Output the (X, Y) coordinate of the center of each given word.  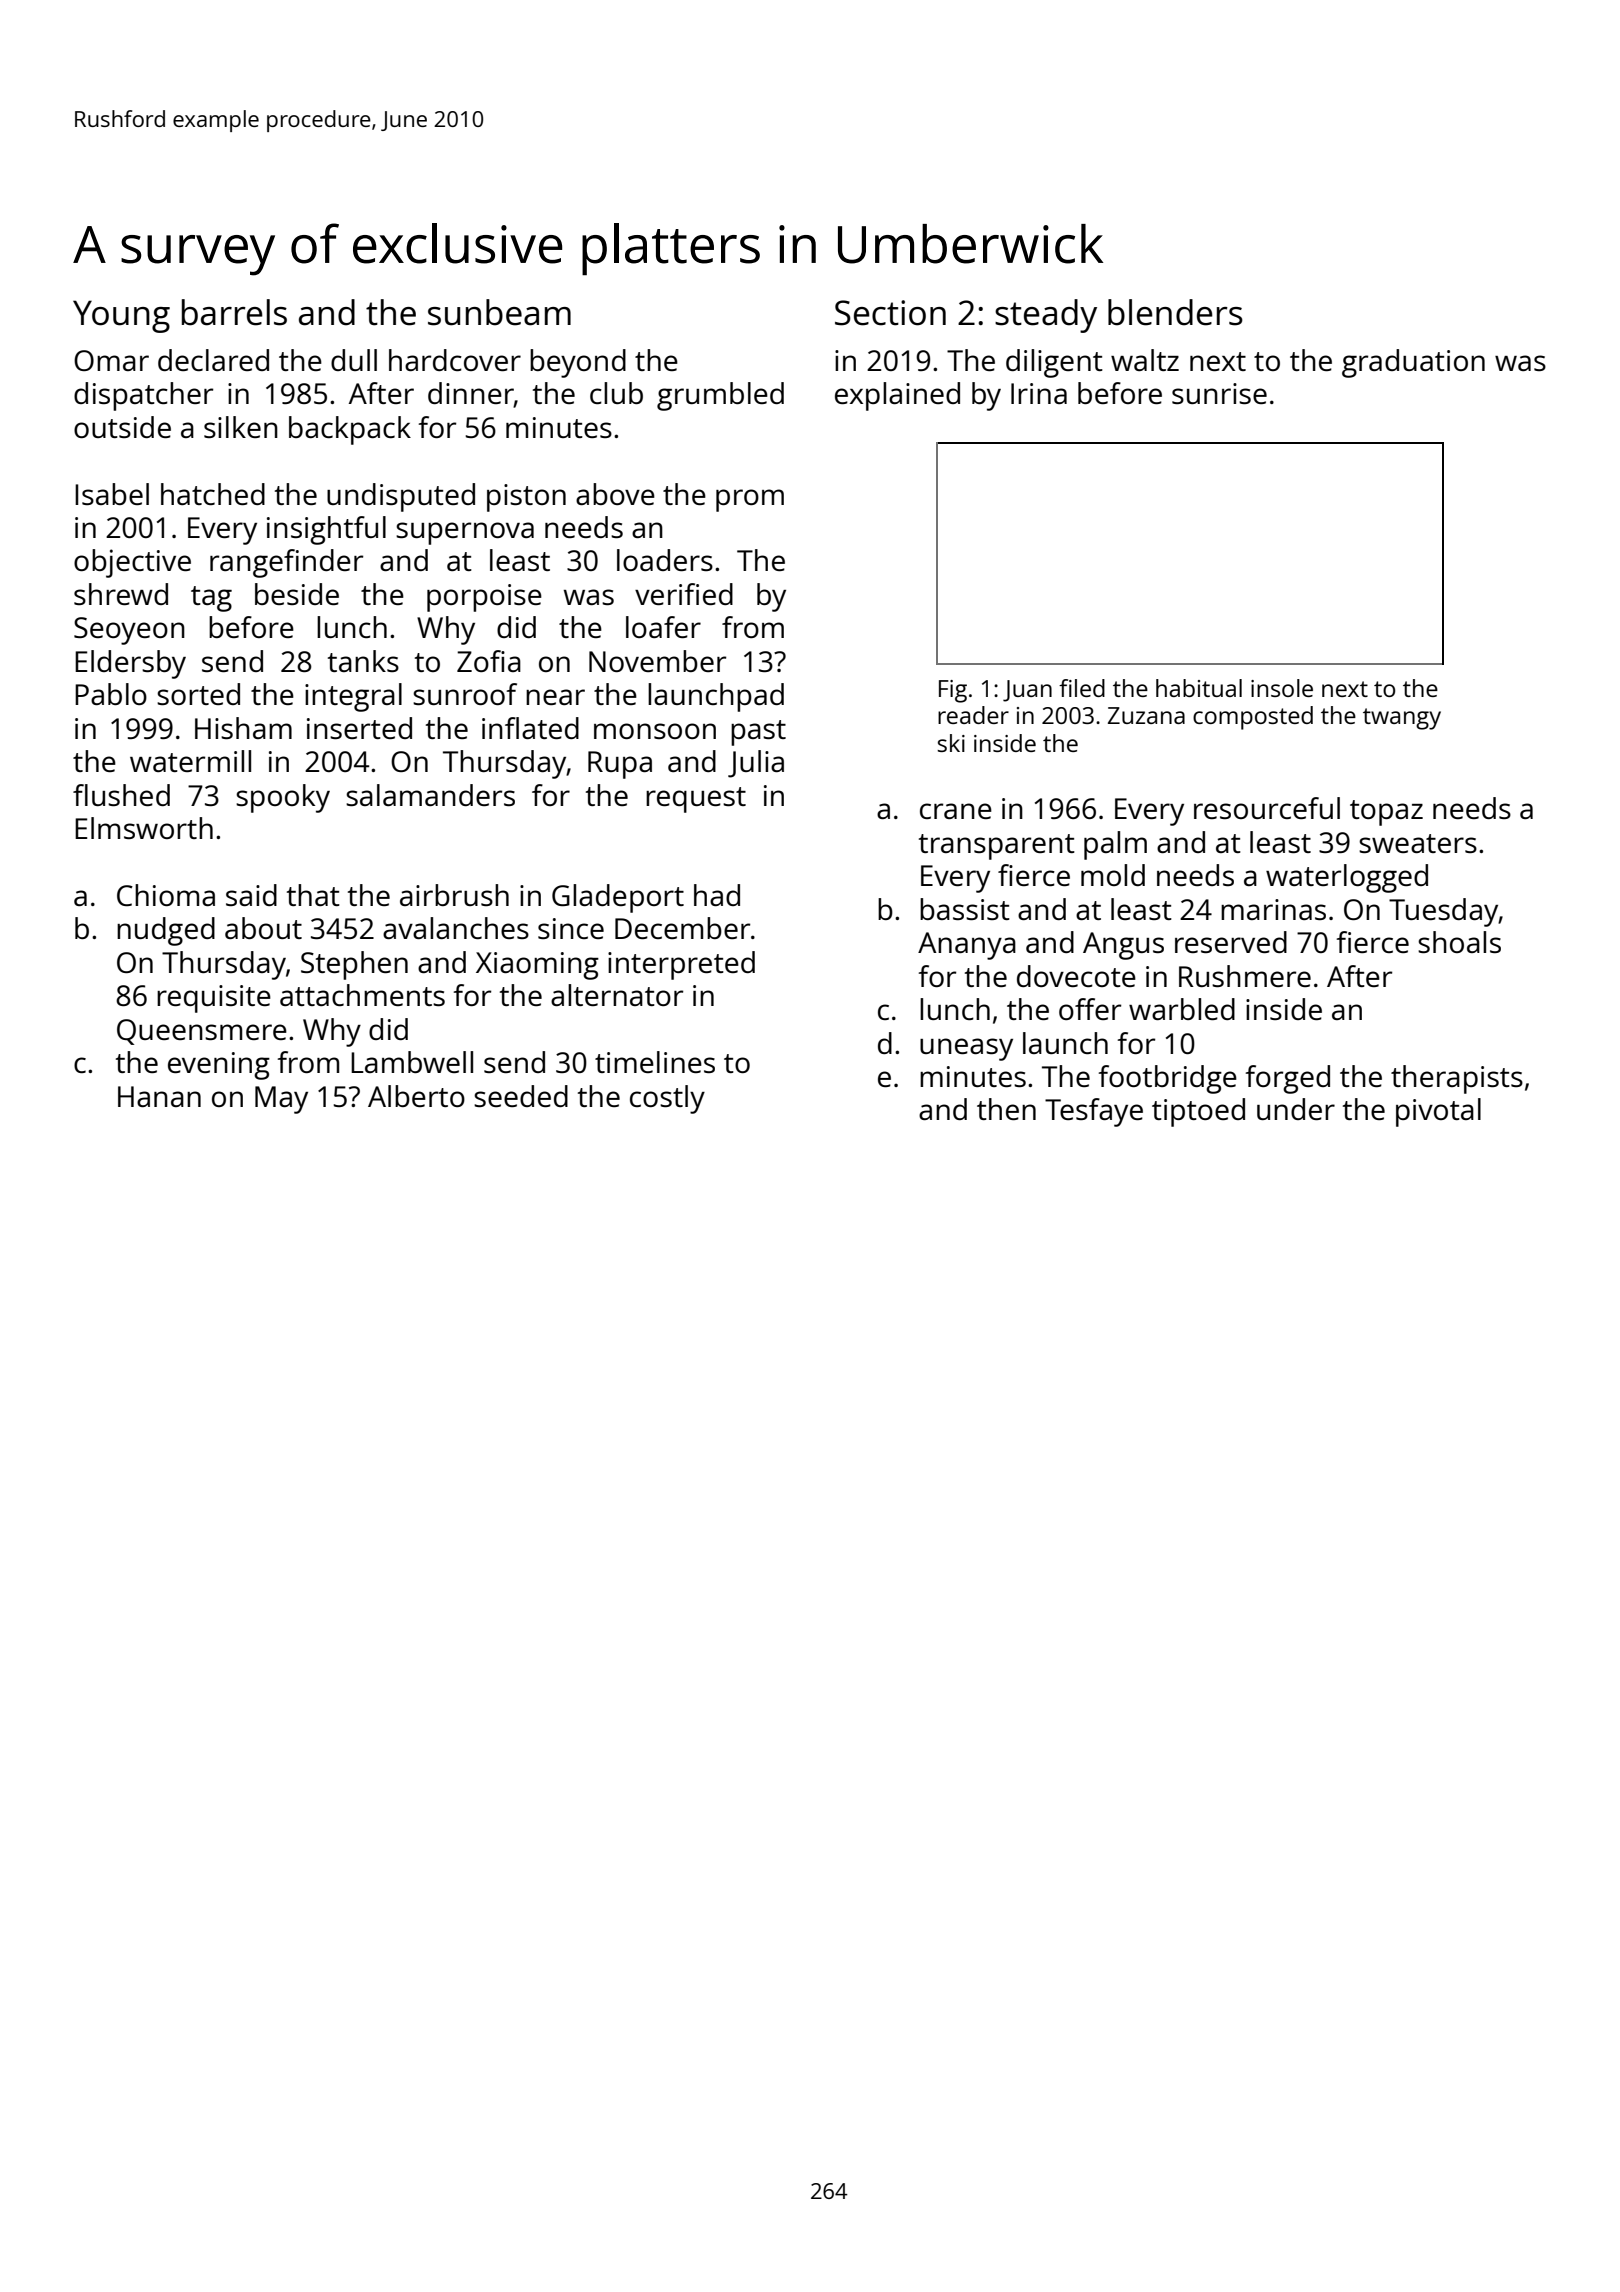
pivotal (1438, 1112)
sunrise (1219, 393)
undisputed (401, 497)
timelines (655, 1062)
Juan (1027, 691)
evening (219, 1066)
